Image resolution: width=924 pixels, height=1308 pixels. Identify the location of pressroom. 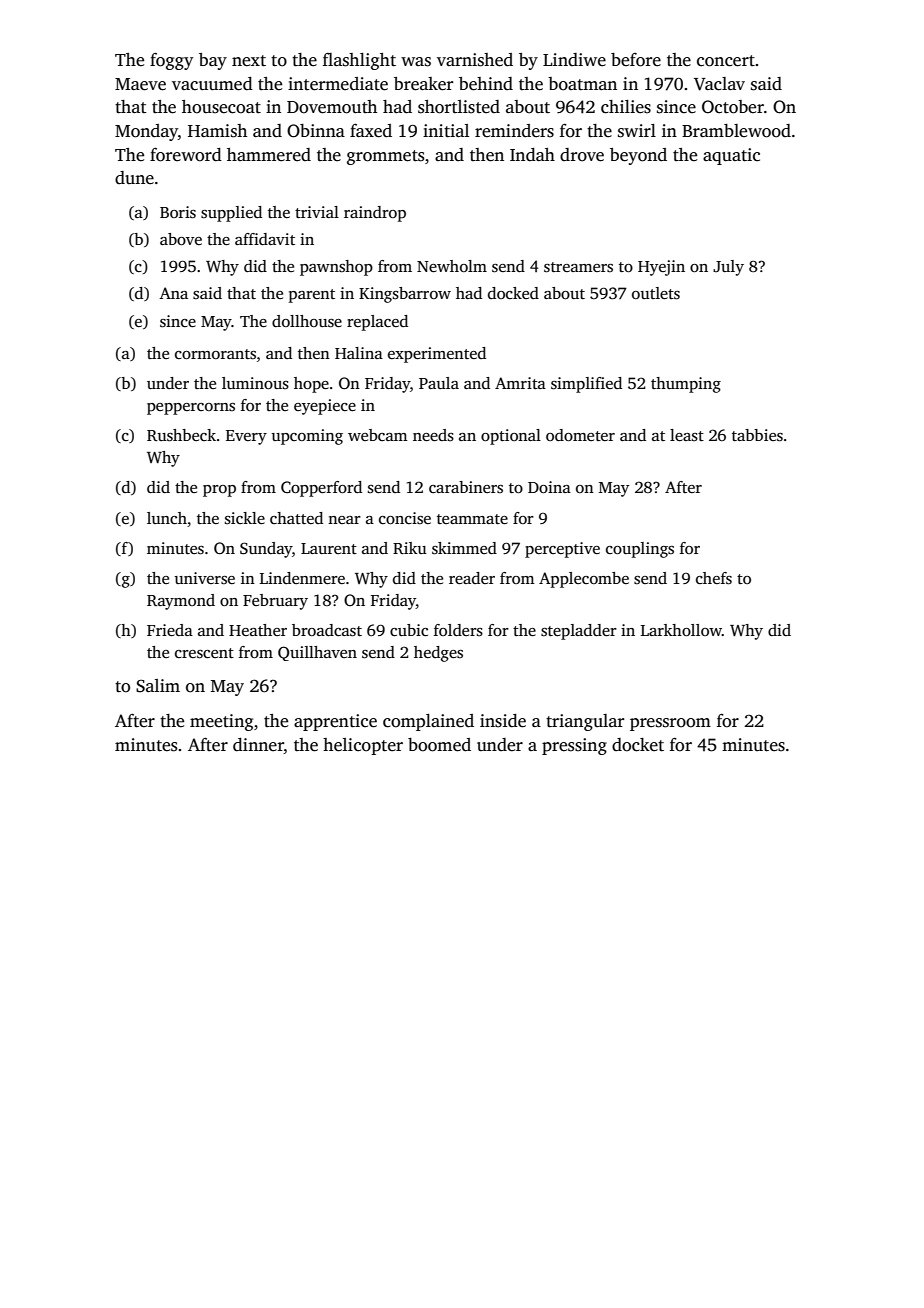
(670, 724).
